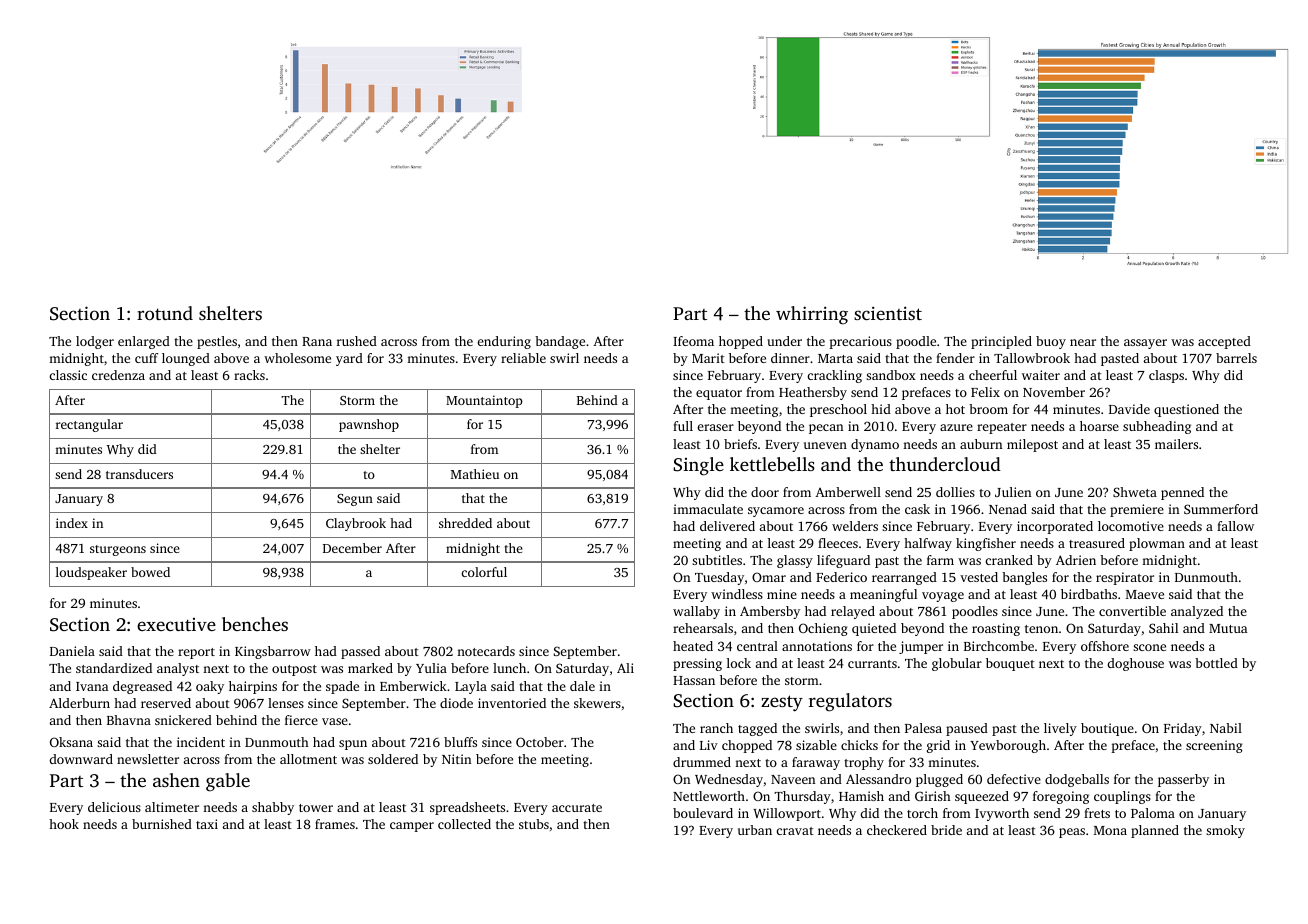 The height and width of the page is (924, 1308). Describe the element at coordinates (176, 624) in the page. I see `executive` at that location.
